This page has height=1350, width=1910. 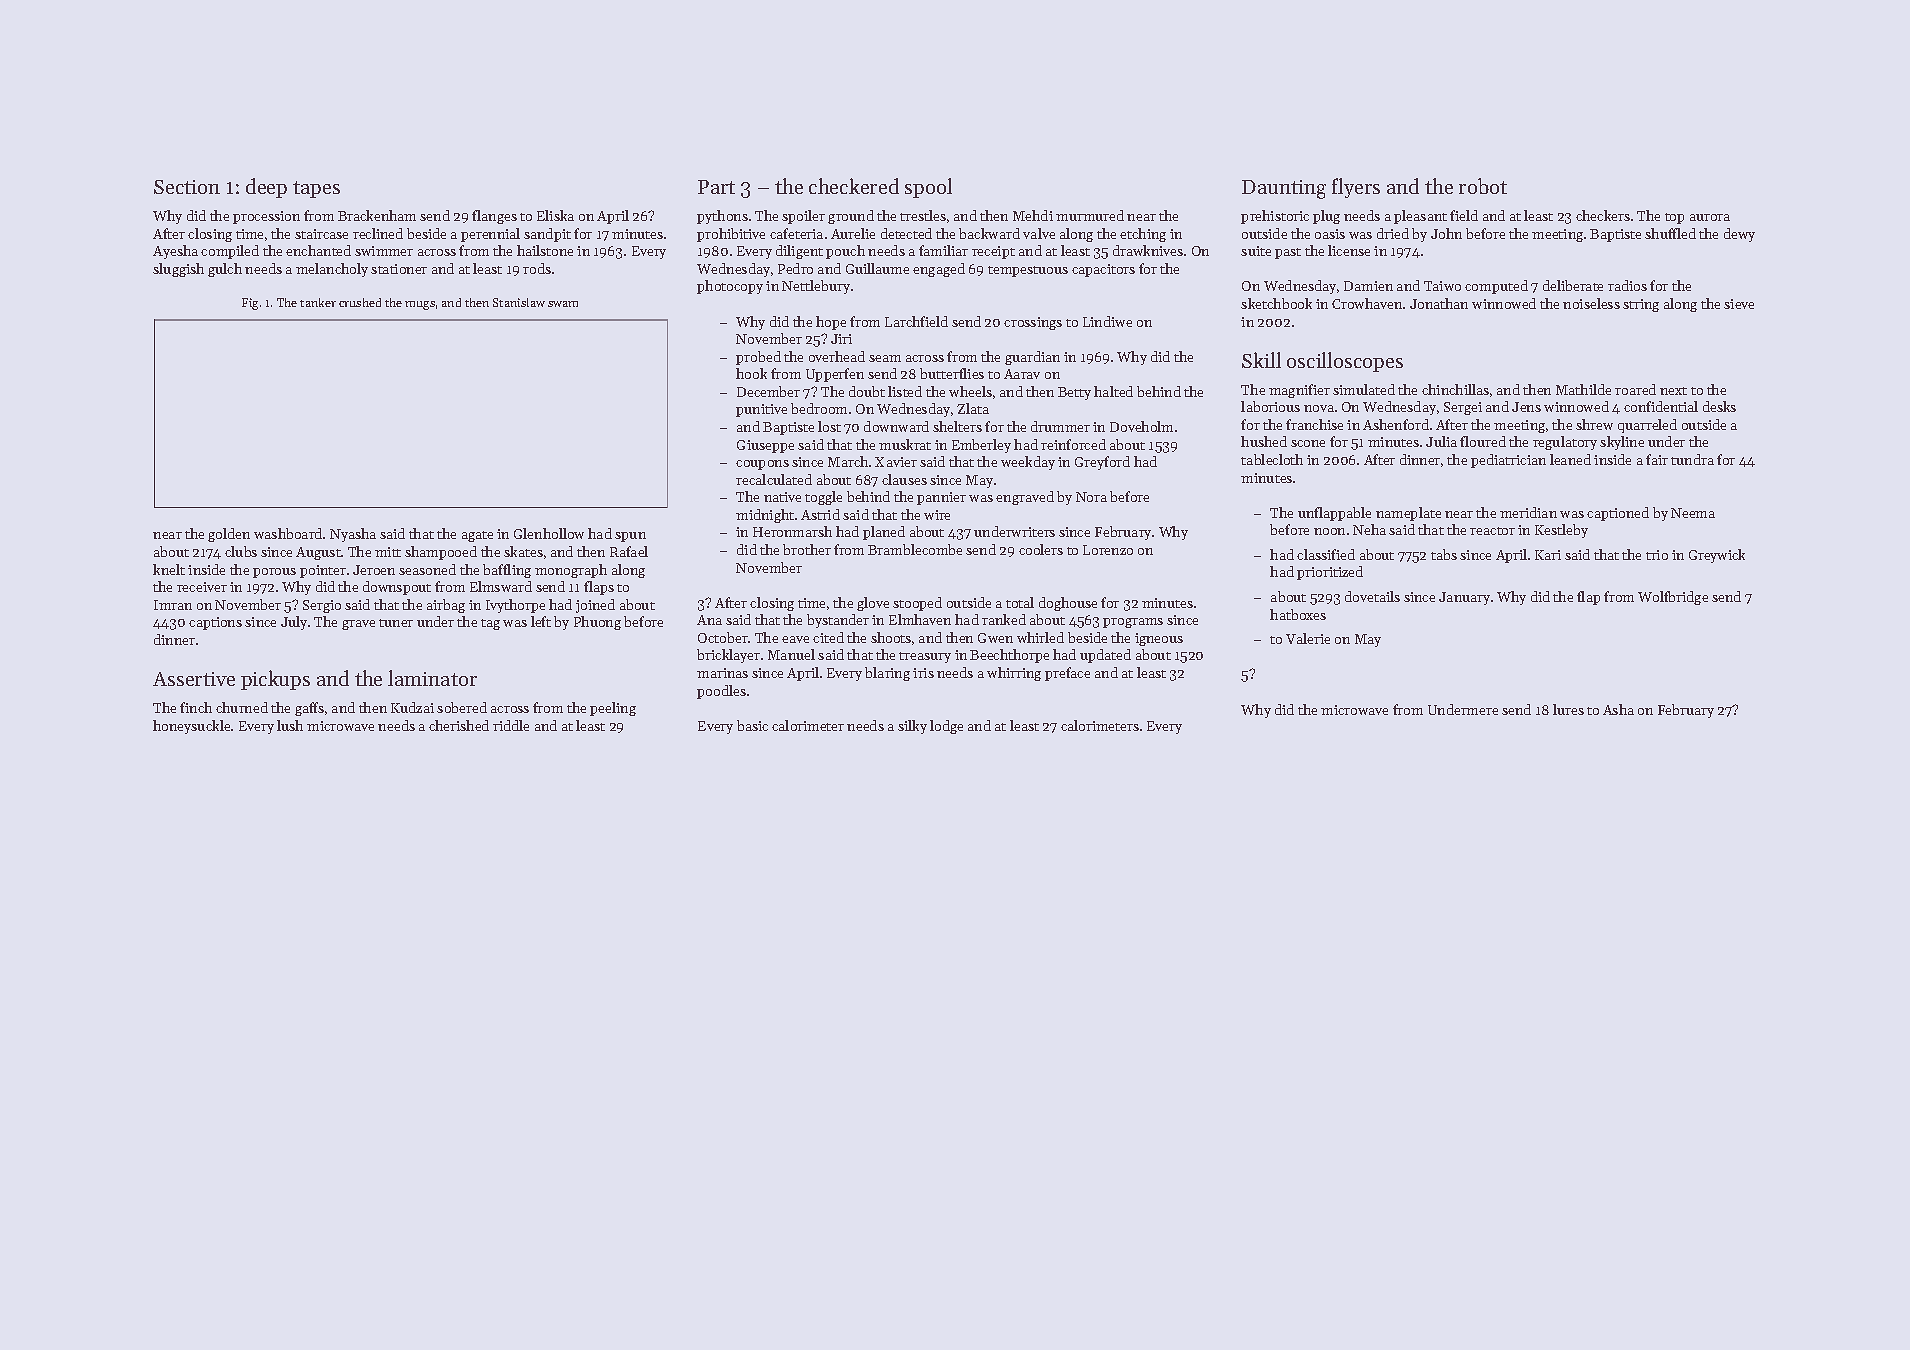 I want to click on checkered, so click(x=854, y=186).
